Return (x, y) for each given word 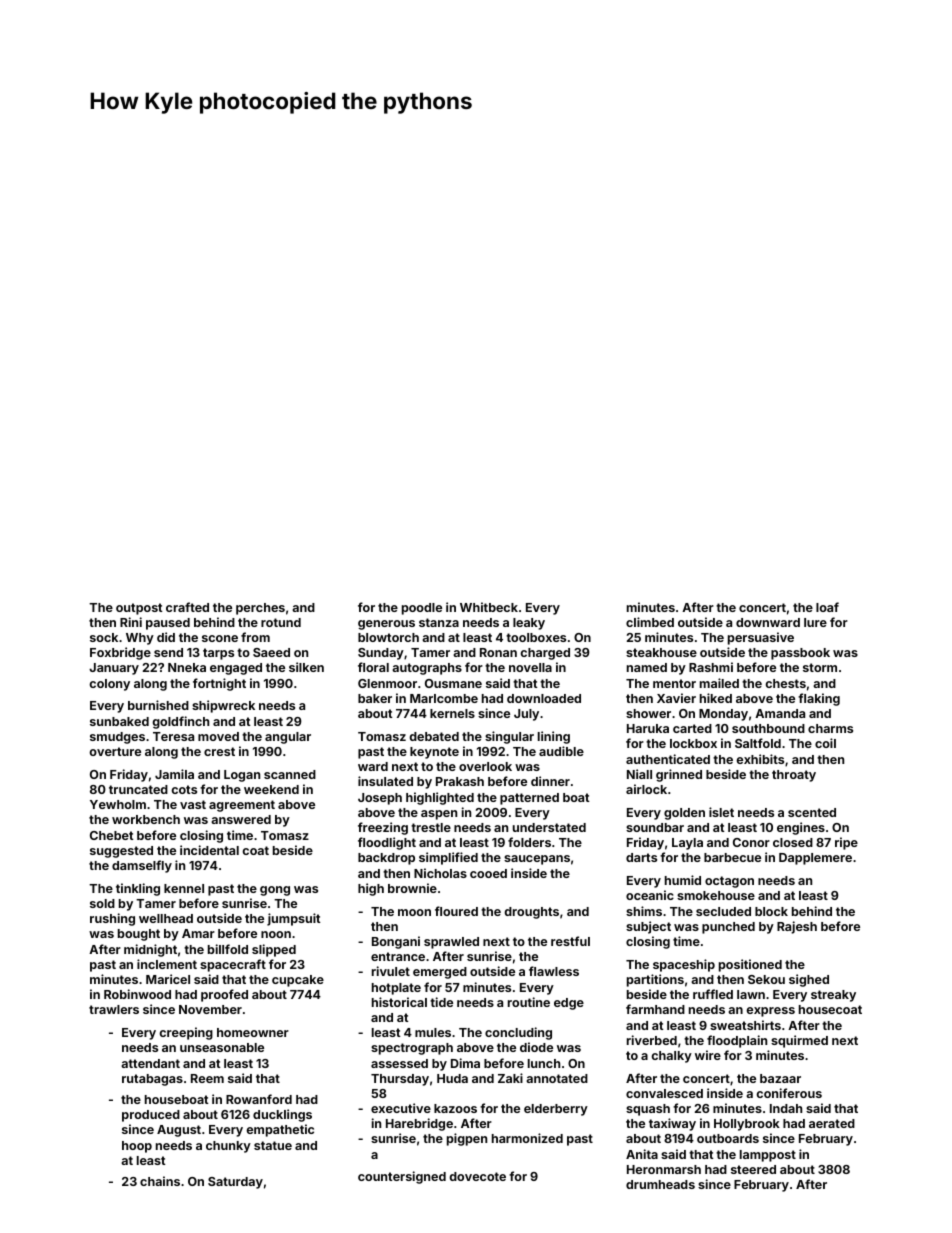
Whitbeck (489, 607)
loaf (827, 607)
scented (812, 812)
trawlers (114, 1009)
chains (160, 1181)
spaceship (684, 965)
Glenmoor (387, 683)
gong (275, 891)
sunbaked (119, 721)
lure (815, 622)
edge (569, 1004)
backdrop (386, 859)
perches (260, 609)
